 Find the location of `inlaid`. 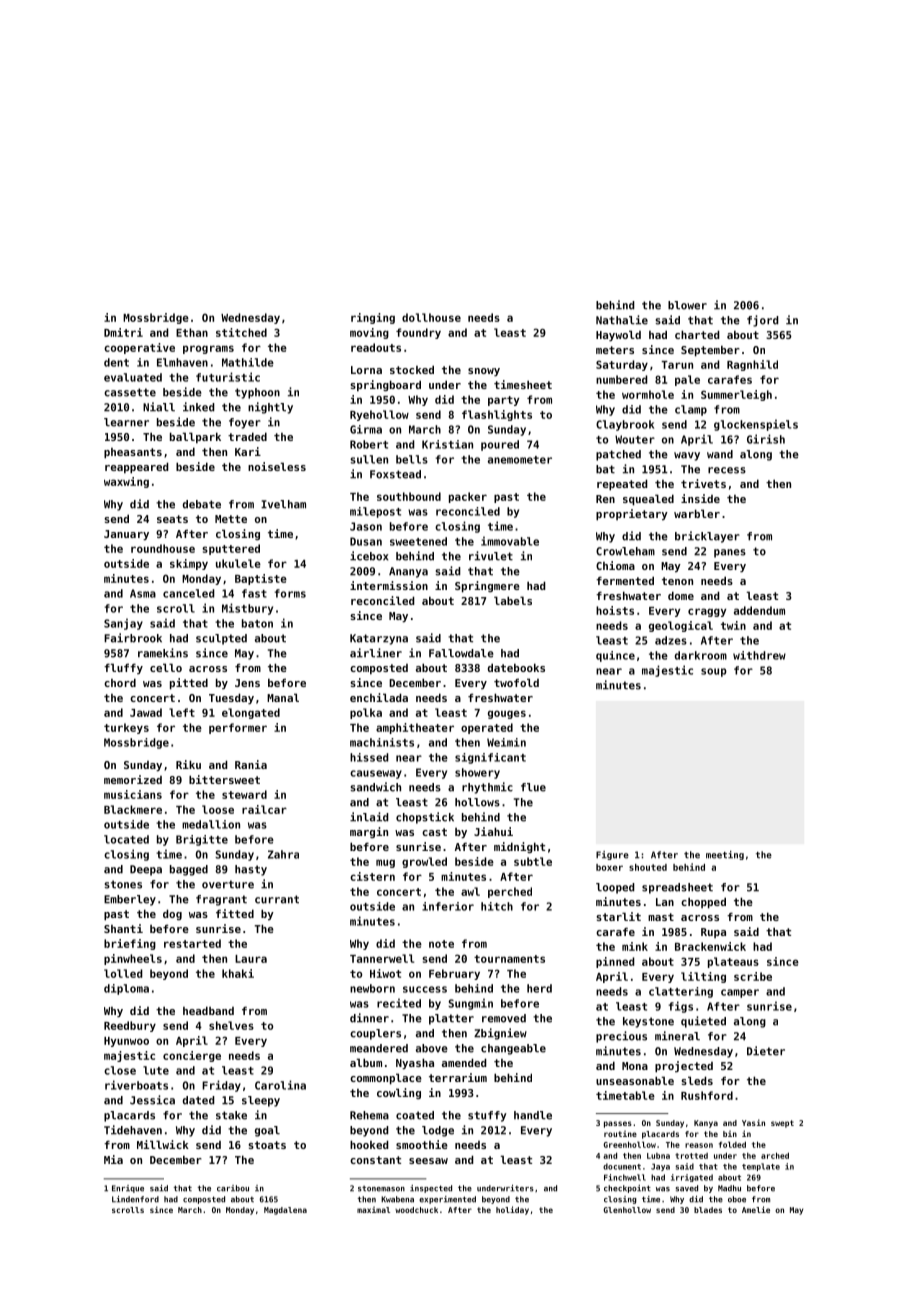

inlaid is located at coordinates (369, 817).
